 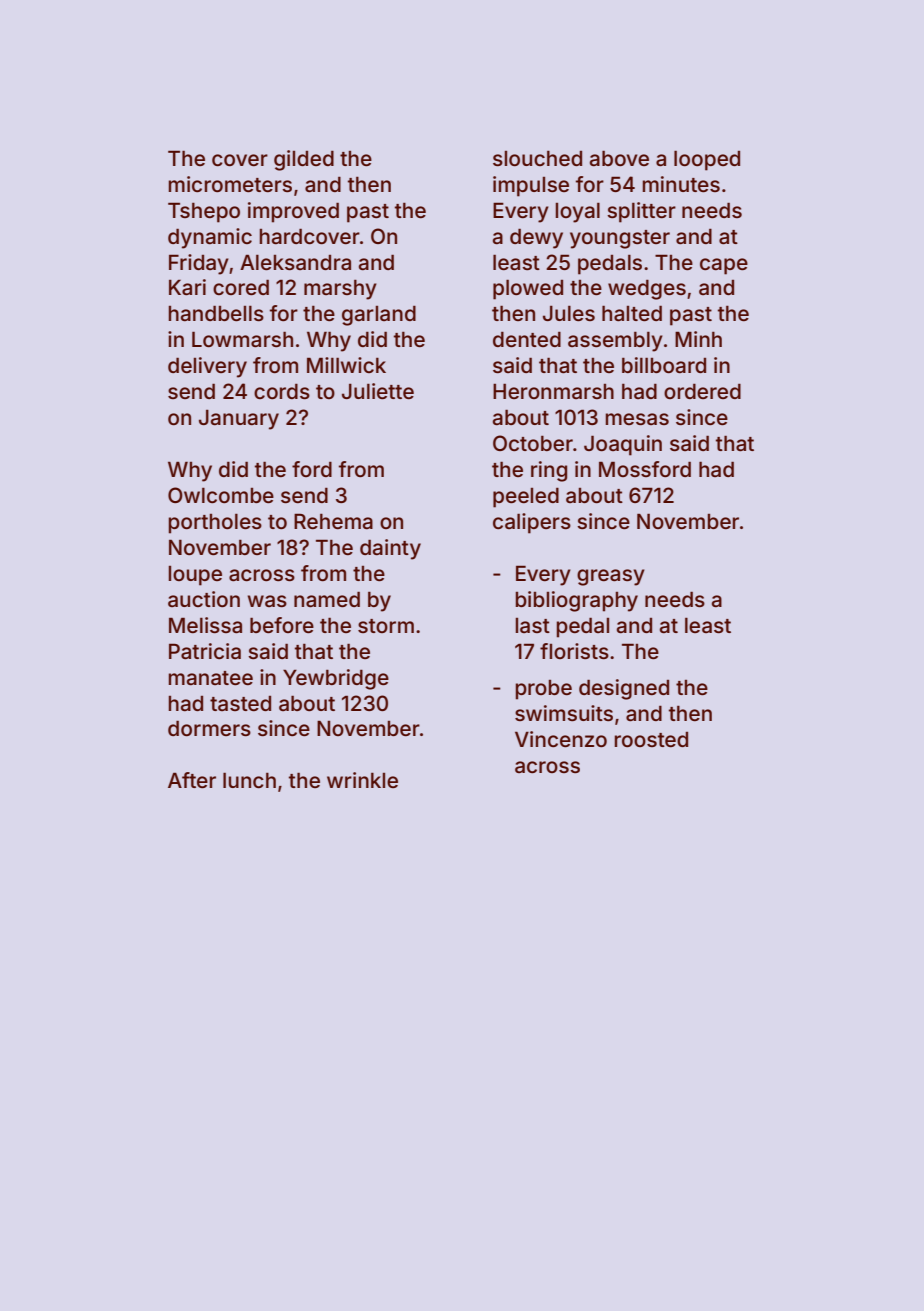 I want to click on delivery, so click(x=207, y=367).
